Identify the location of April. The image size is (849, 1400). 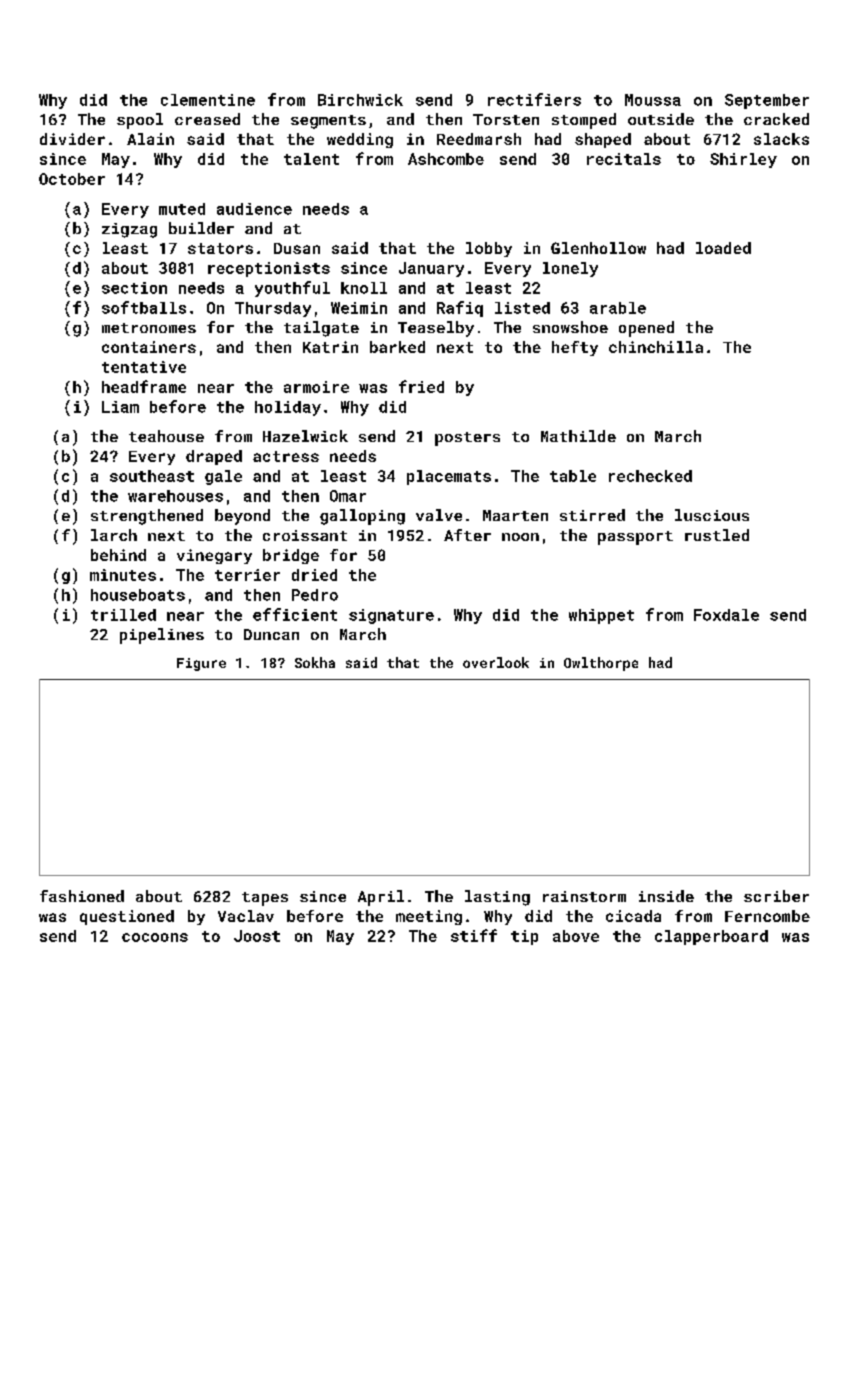
(381, 898).
